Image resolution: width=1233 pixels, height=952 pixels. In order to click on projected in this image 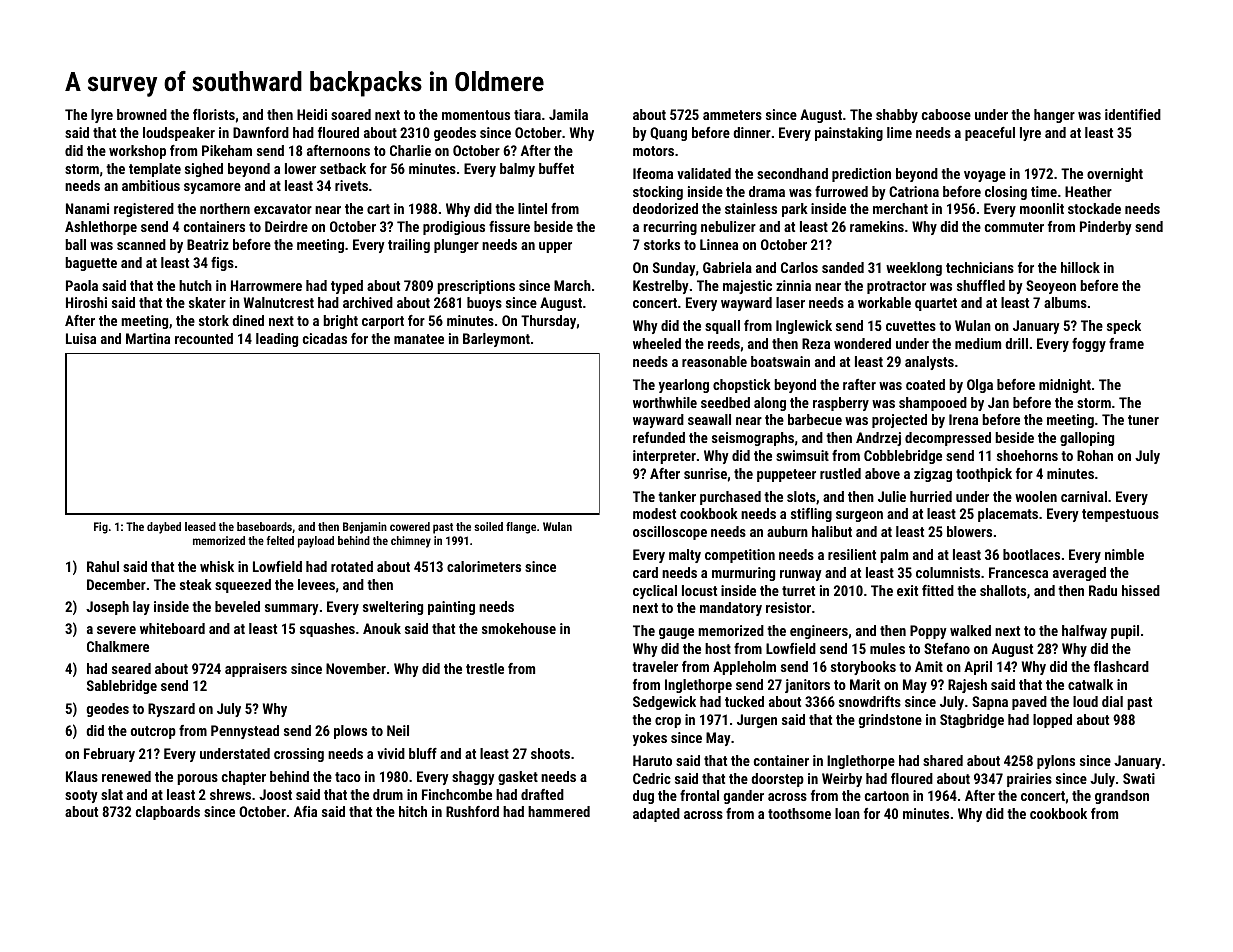, I will do `click(899, 421)`.
